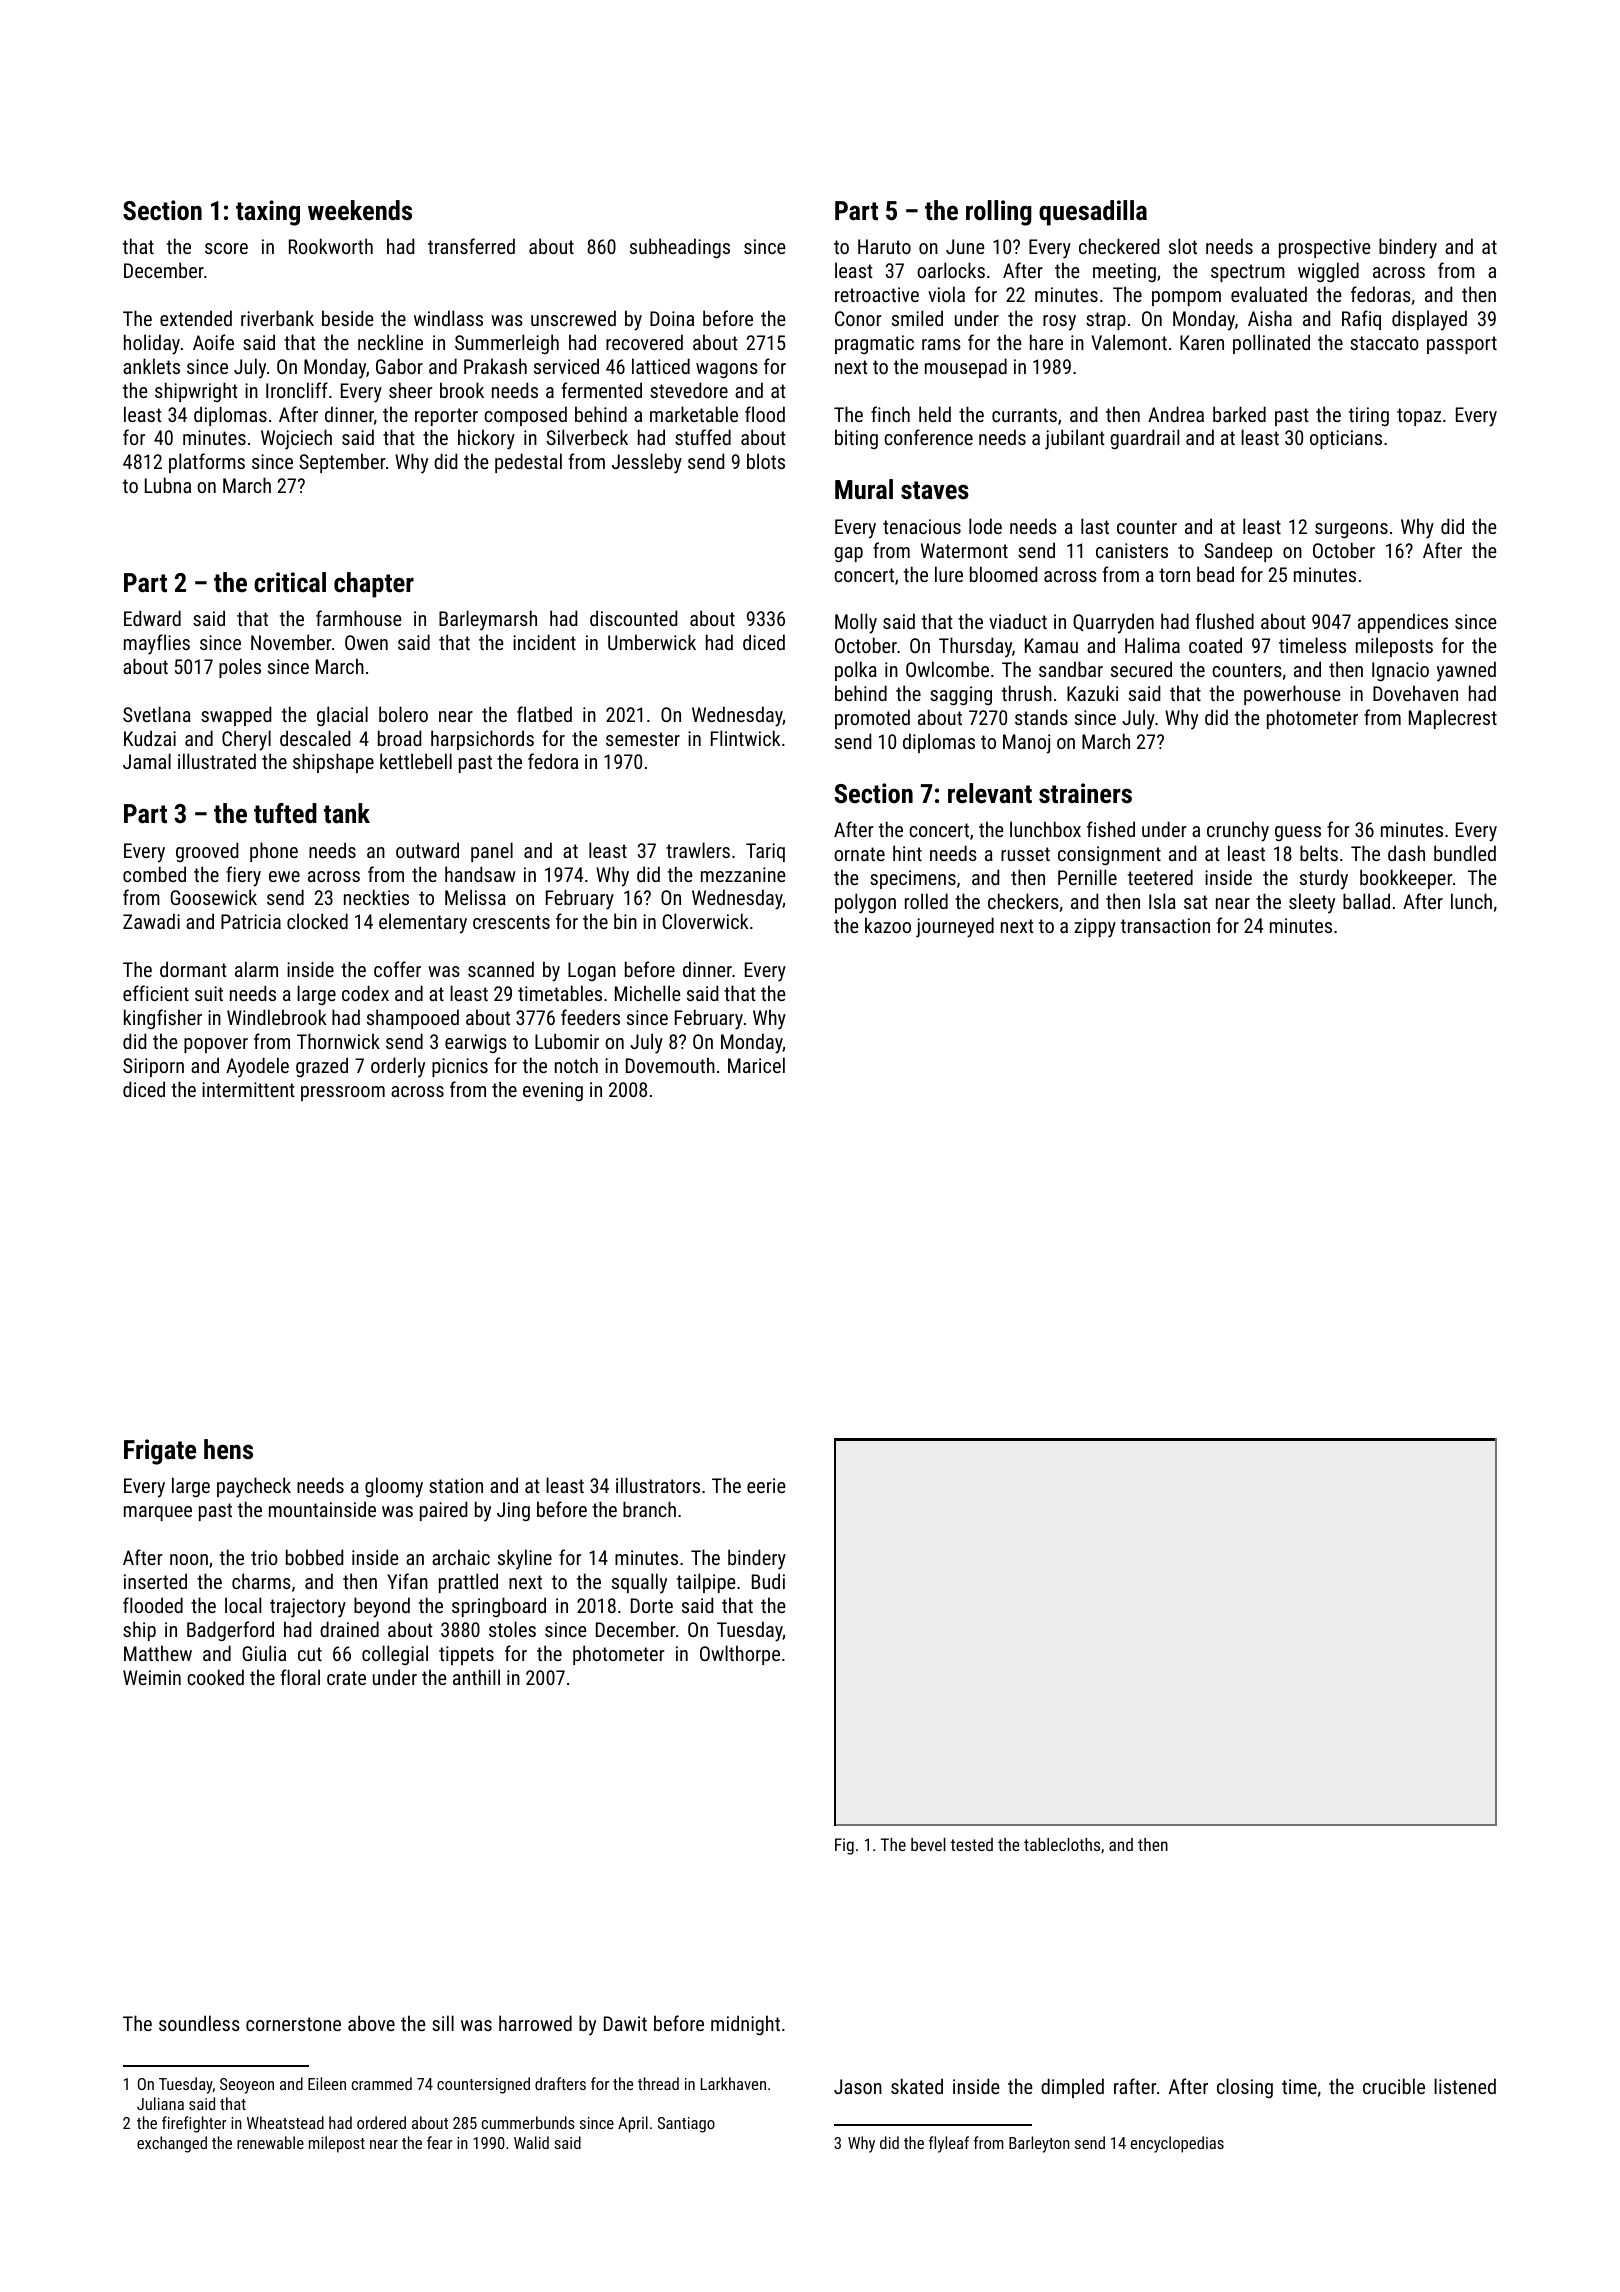 The image size is (1620, 2292). Describe the element at coordinates (1062, 1844) in the screenshot. I see `tablecloths` at that location.
